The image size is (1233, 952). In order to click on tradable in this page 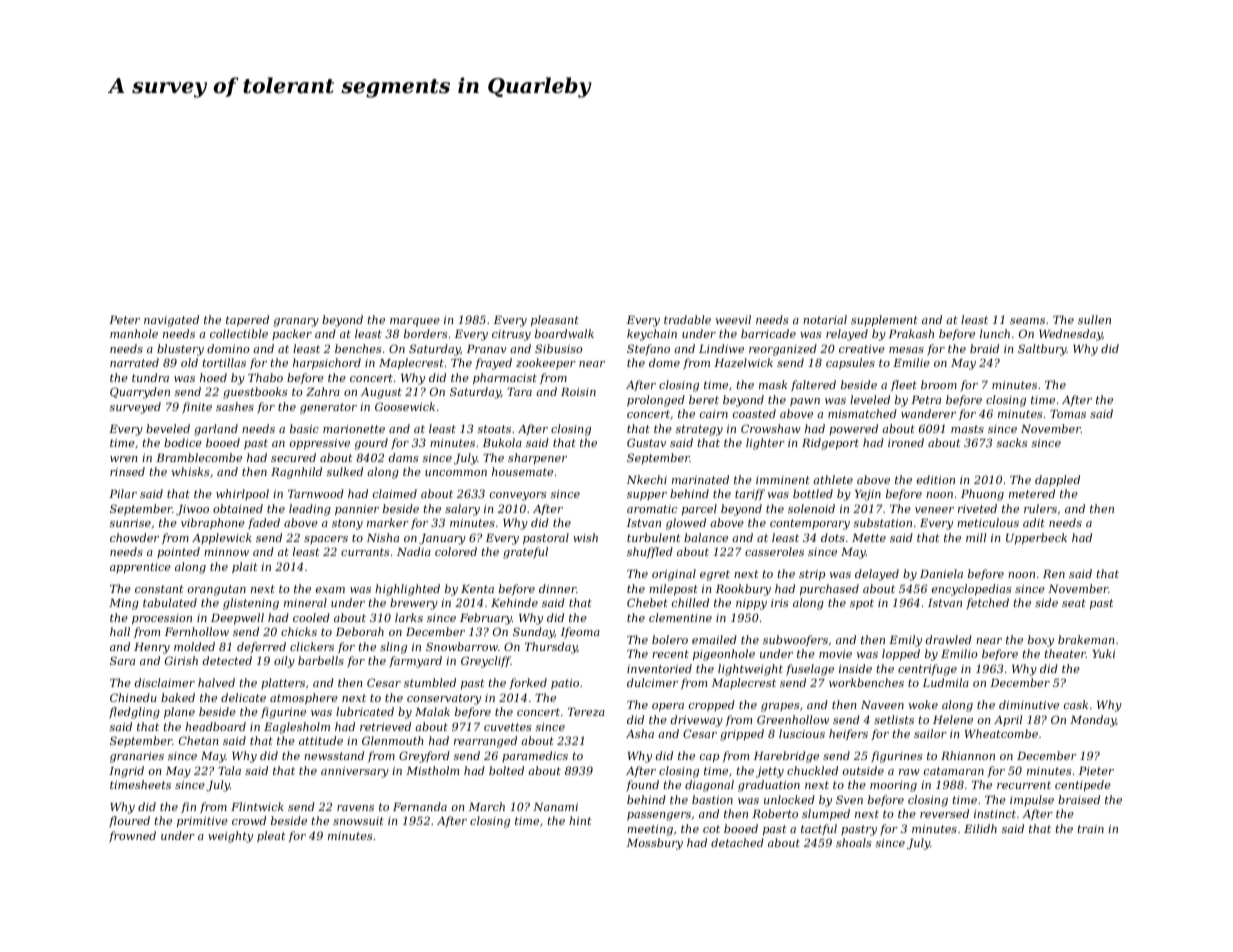, I will do `click(687, 319)`.
